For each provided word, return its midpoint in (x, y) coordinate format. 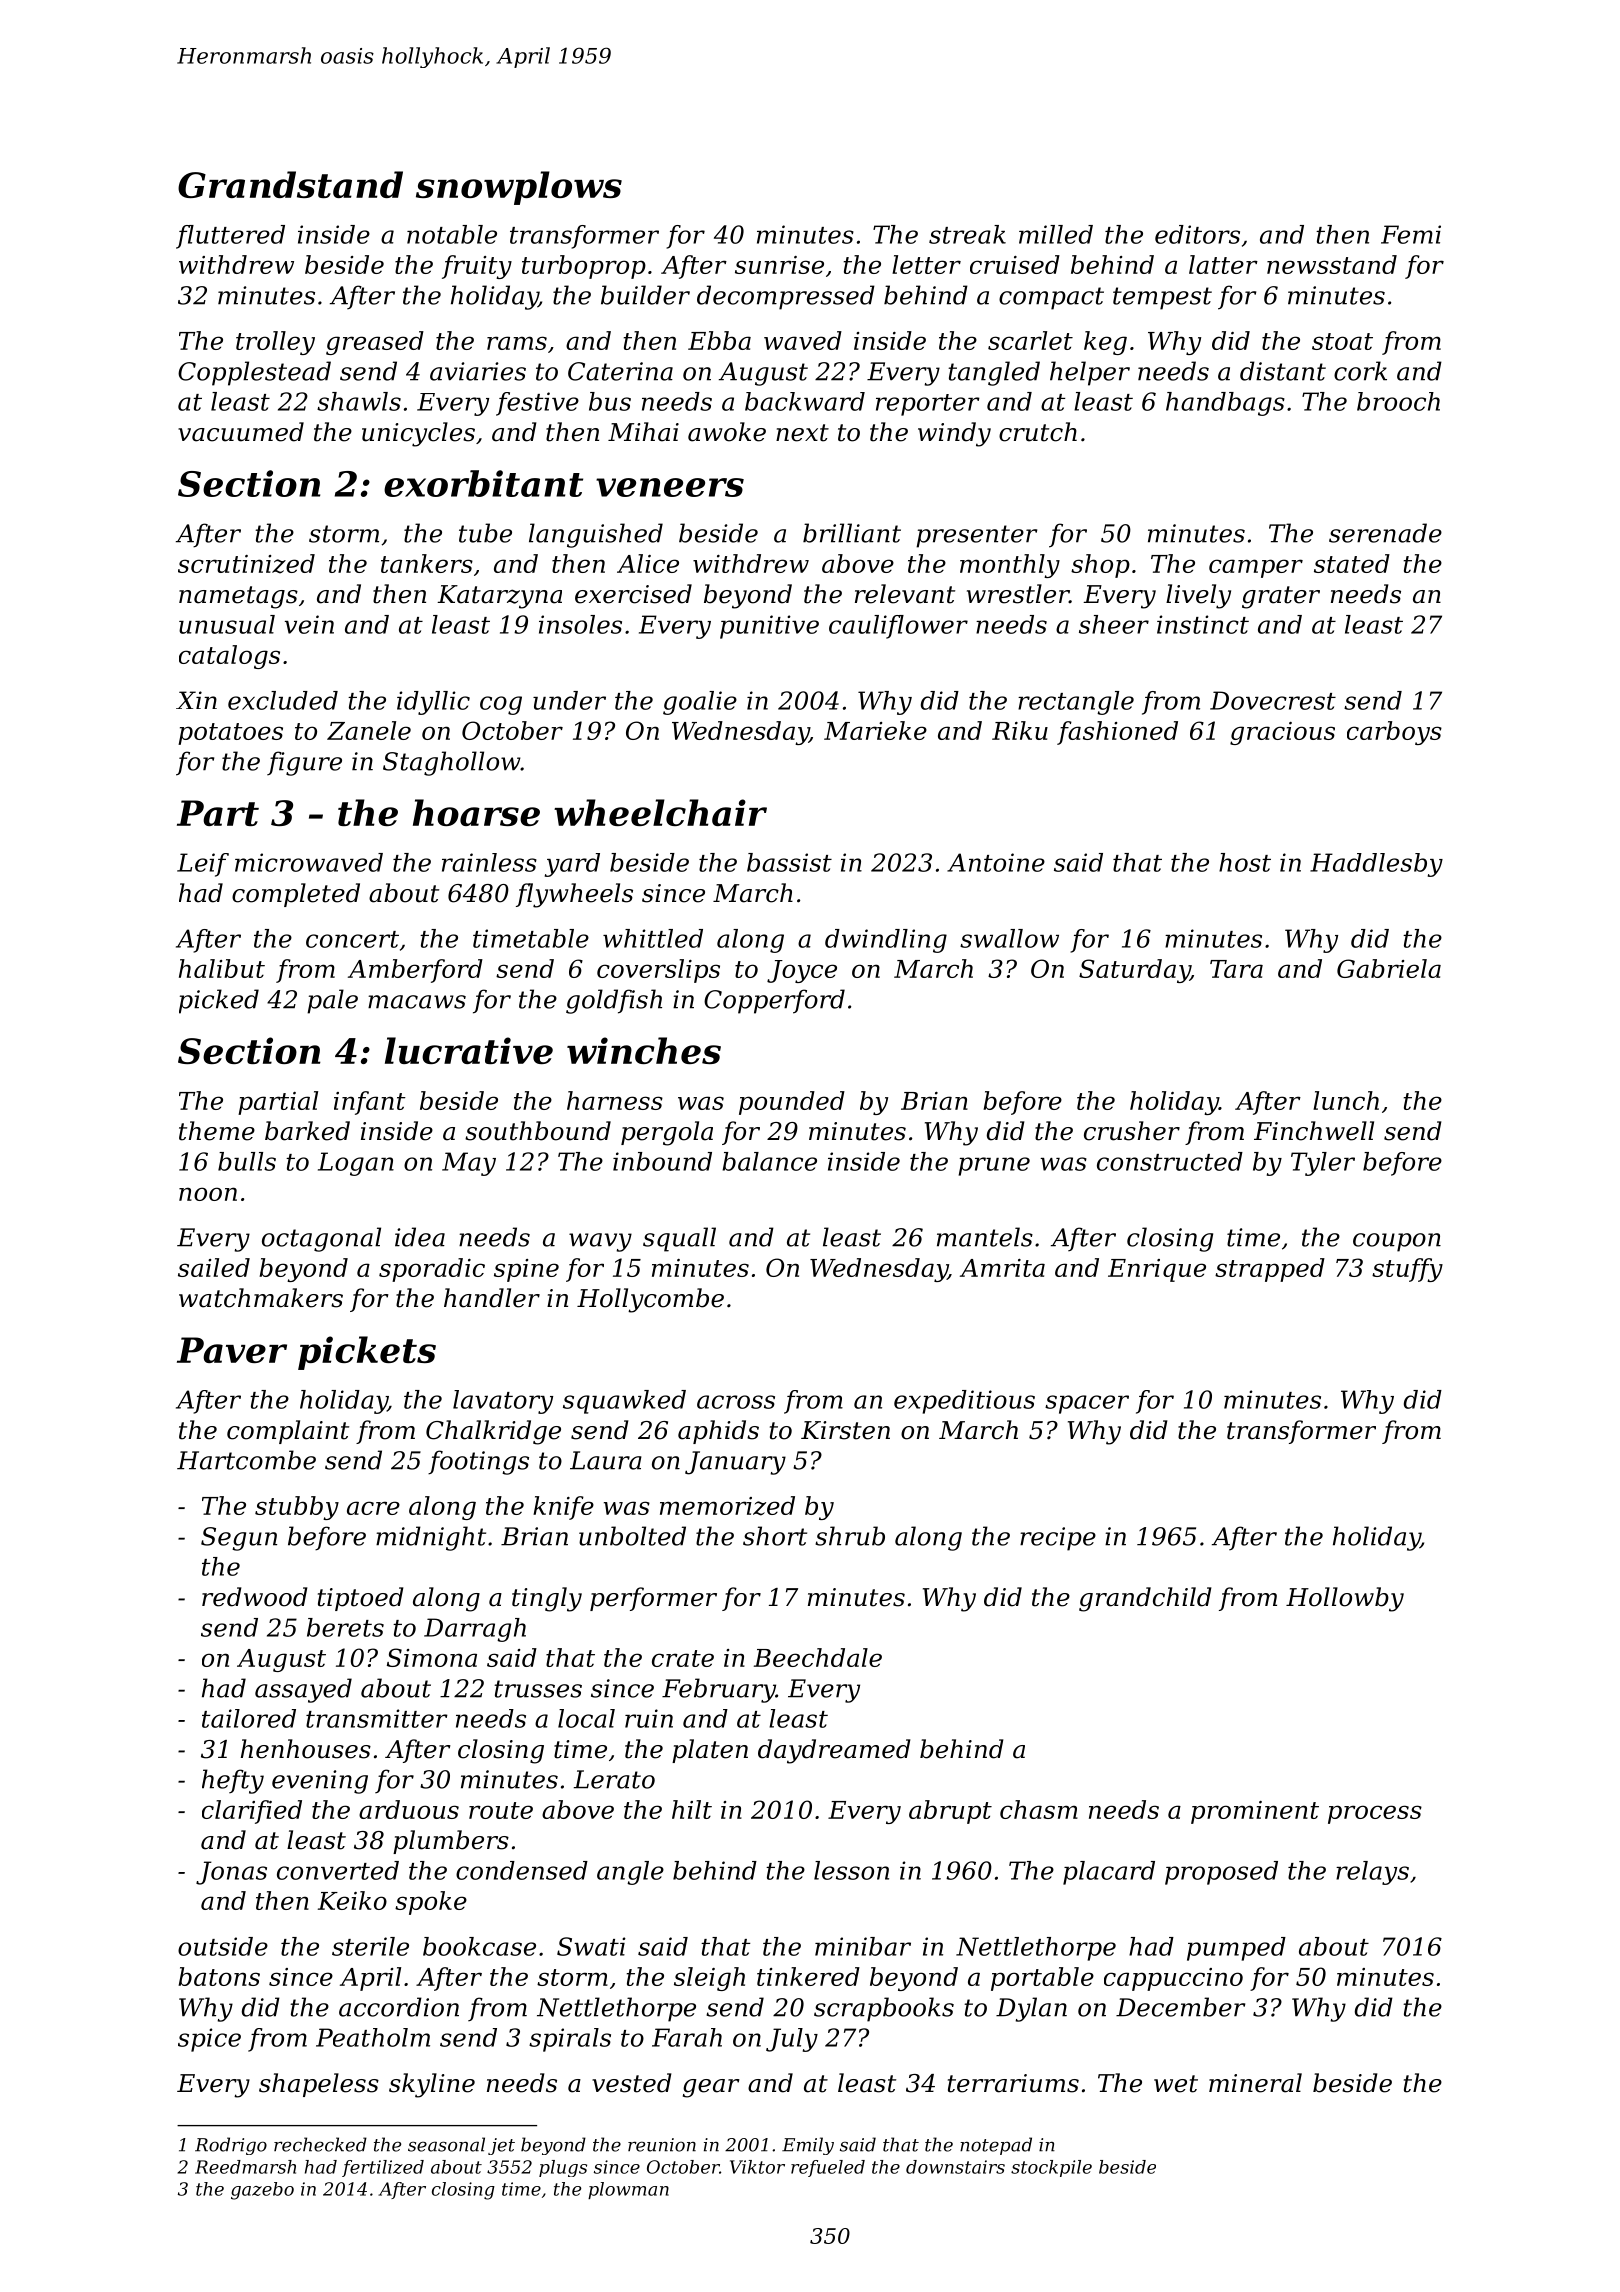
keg (1105, 343)
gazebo (262, 2191)
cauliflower (898, 627)
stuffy (1407, 1270)
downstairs (955, 2167)
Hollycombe (650, 1300)
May (469, 1164)
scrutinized (246, 564)
